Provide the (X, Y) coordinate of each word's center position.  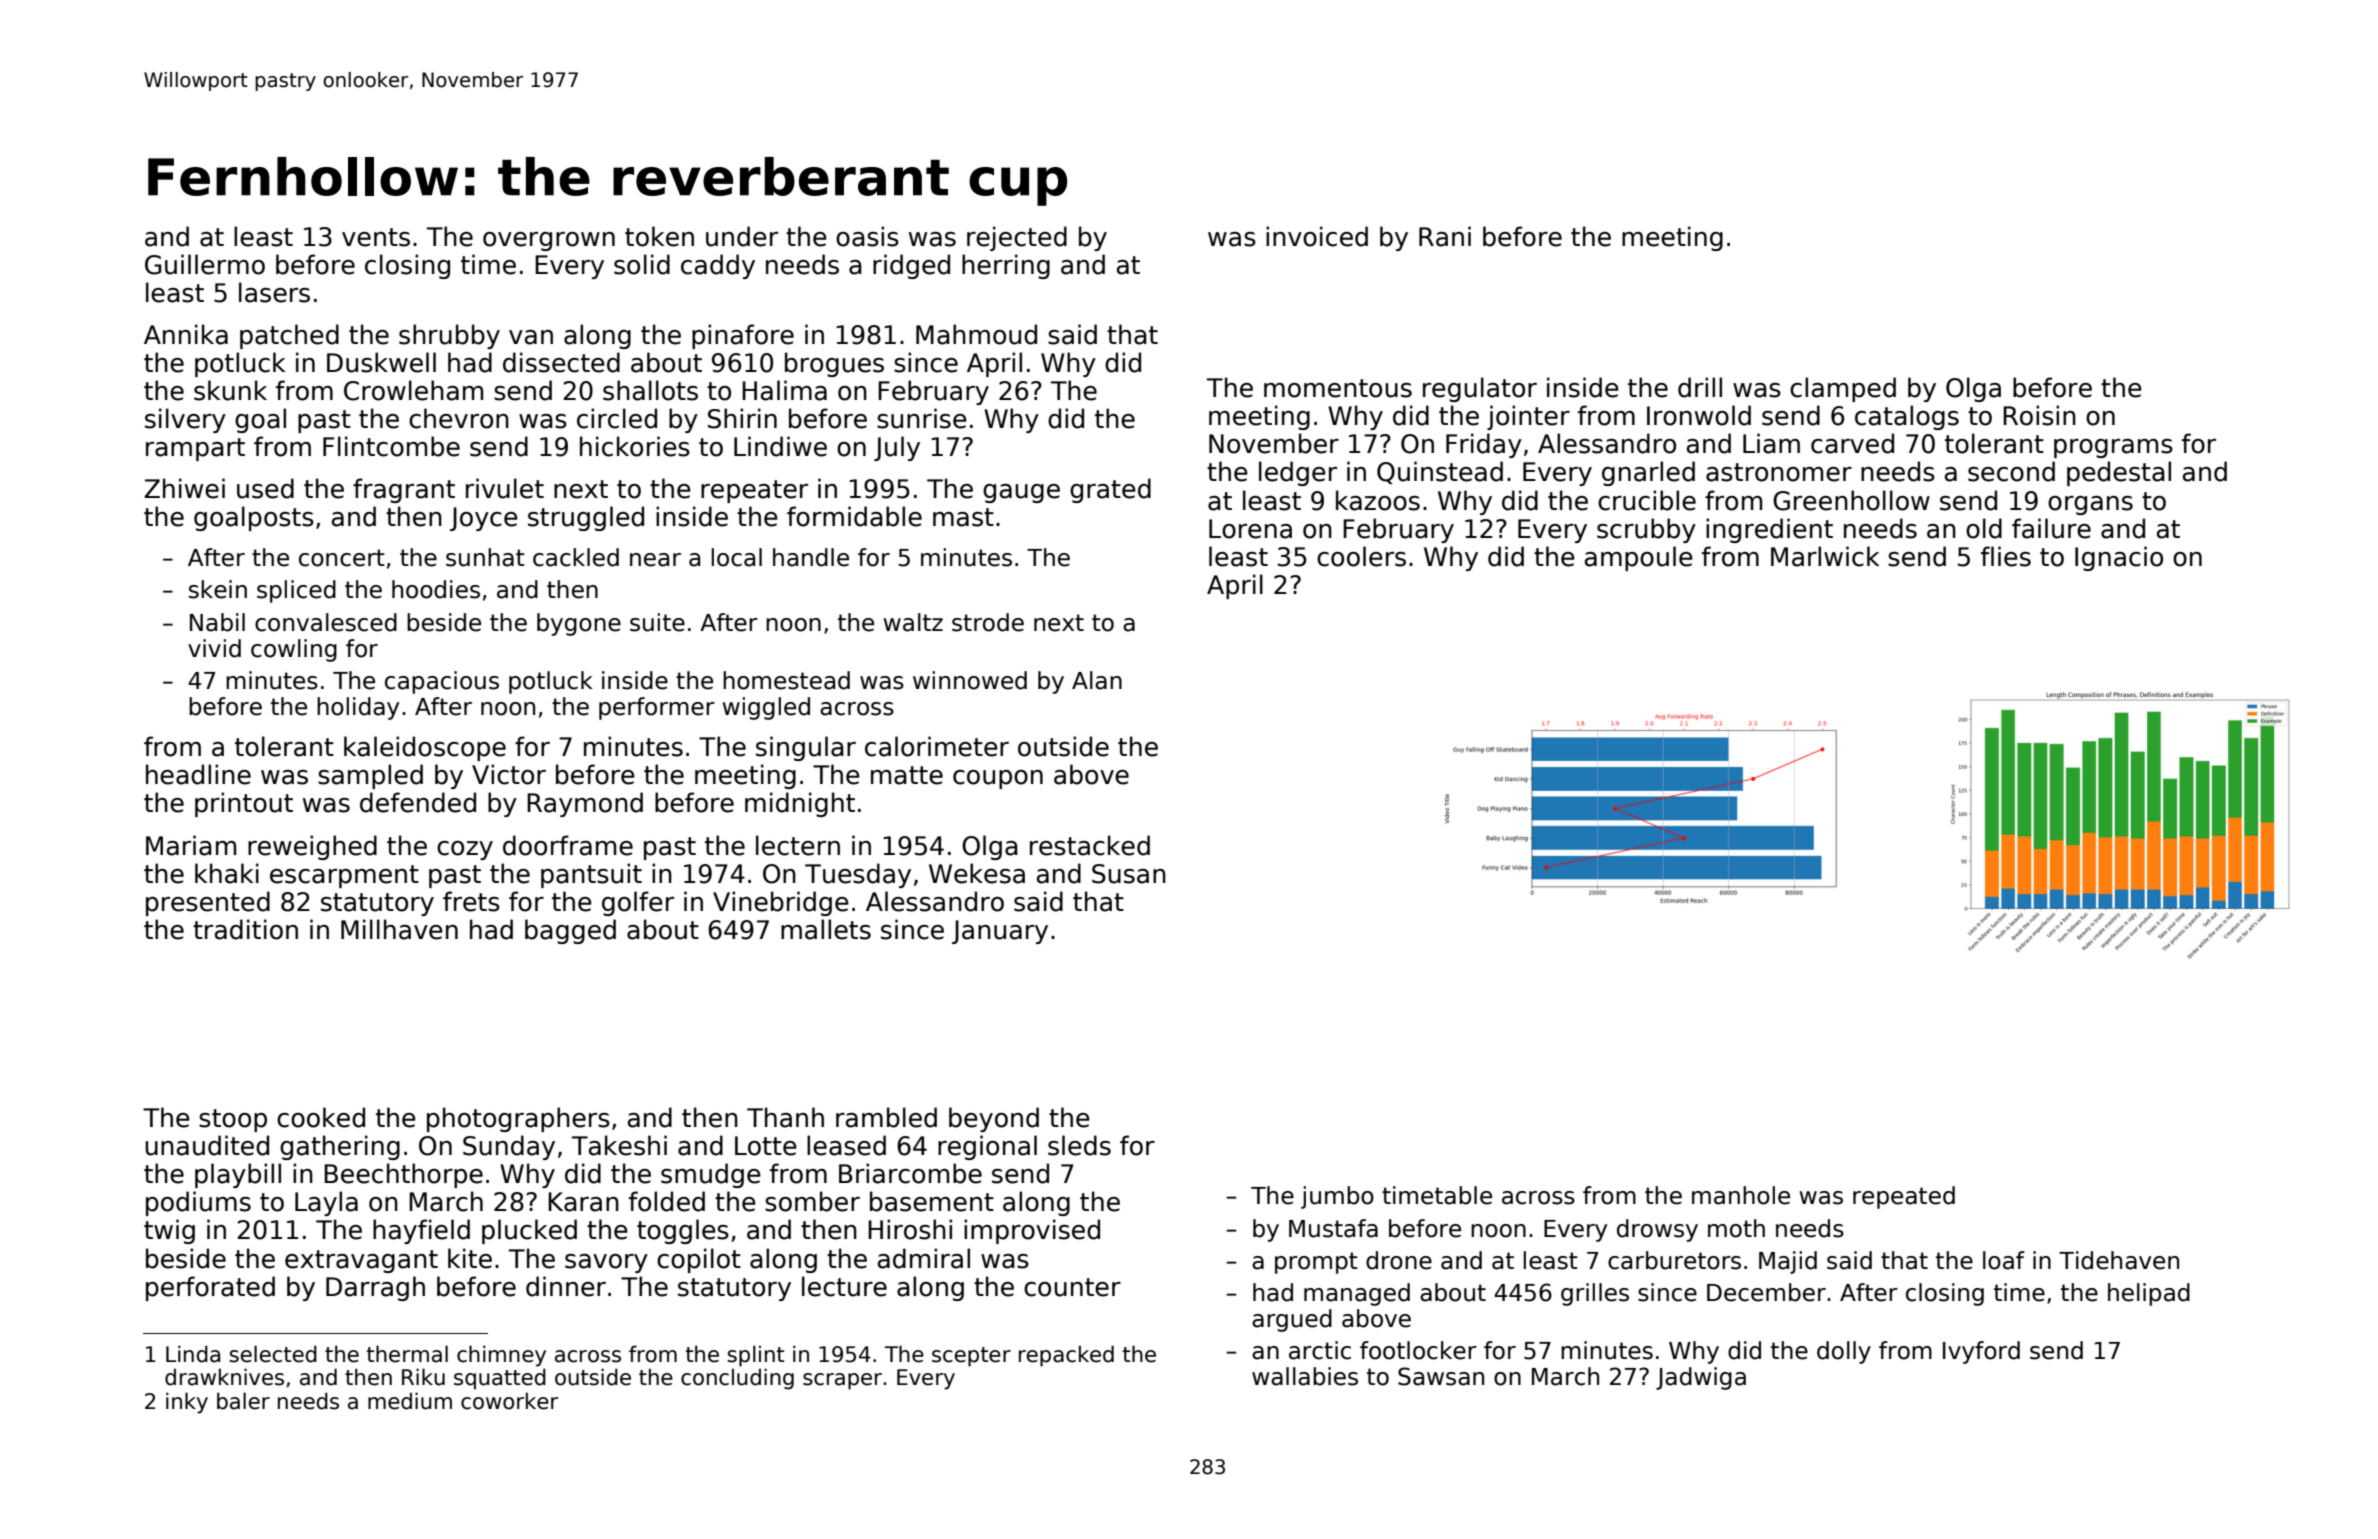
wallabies (1305, 1376)
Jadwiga (1701, 1378)
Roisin (2039, 415)
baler (243, 1401)
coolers (1361, 556)
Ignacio (2119, 558)
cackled (576, 557)
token (659, 236)
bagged (570, 931)
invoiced (1317, 236)
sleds (1079, 1145)
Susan (1129, 874)
